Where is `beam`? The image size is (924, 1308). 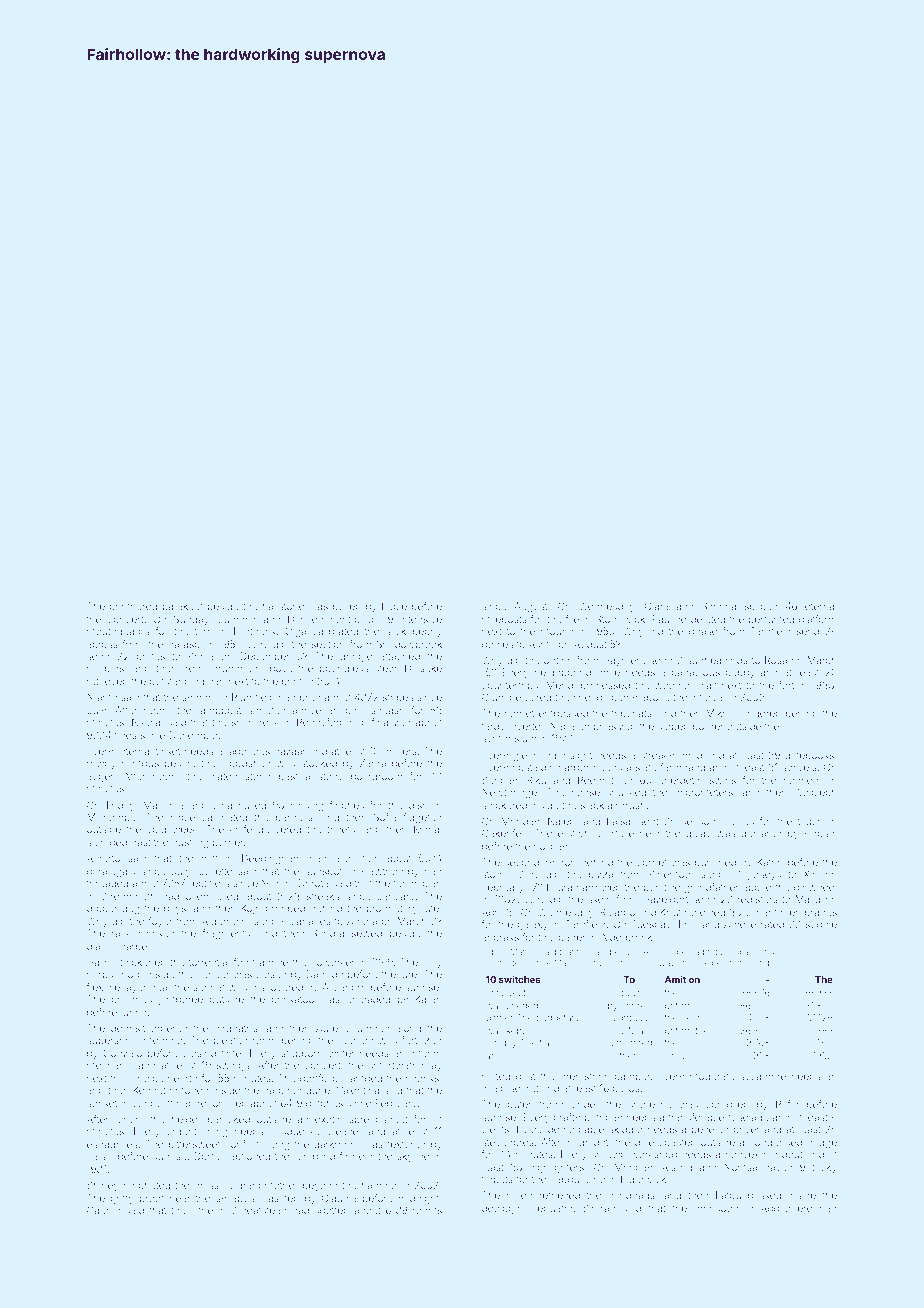
beam is located at coordinates (693, 1017).
